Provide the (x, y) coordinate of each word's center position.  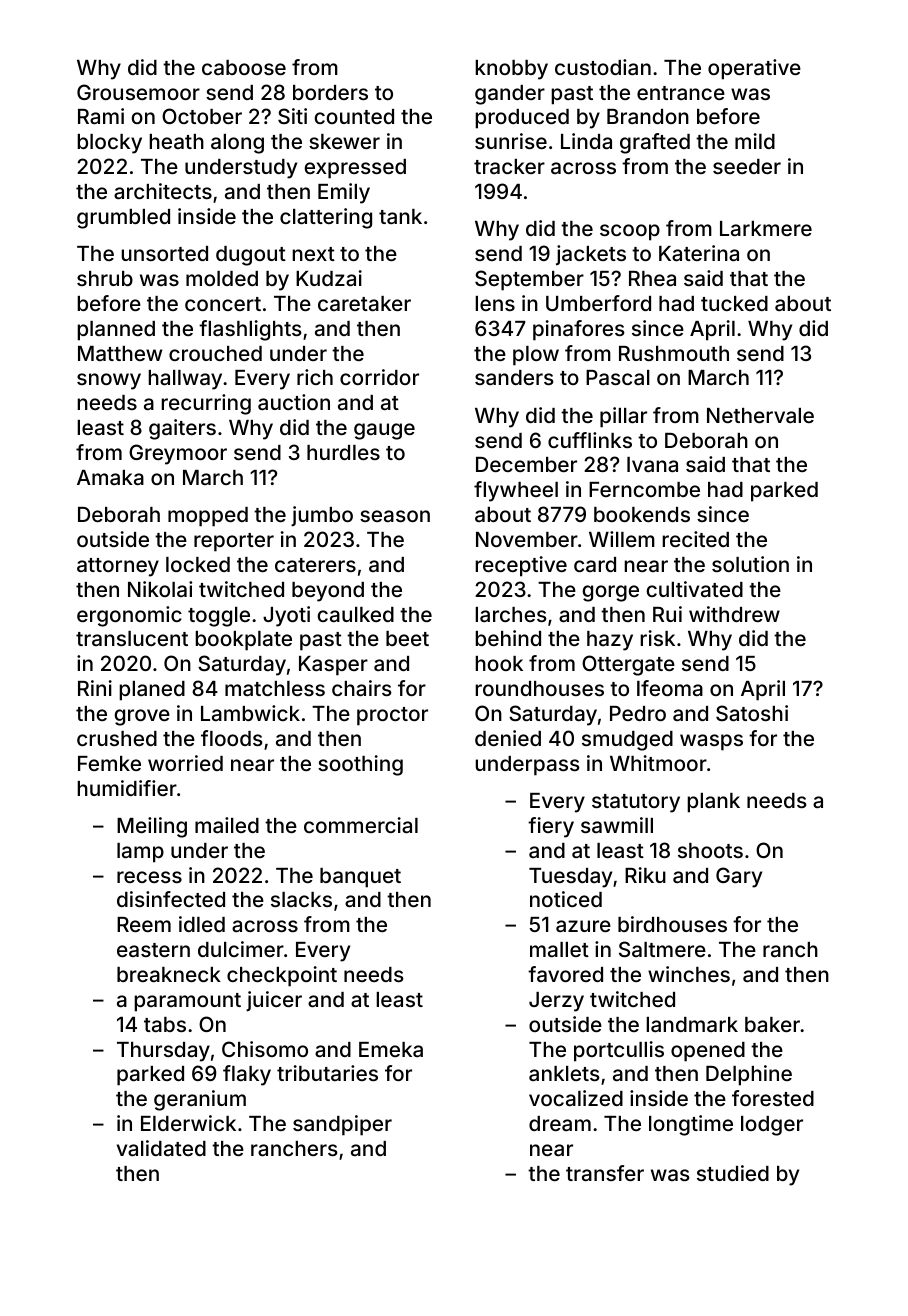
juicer (274, 1001)
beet (407, 638)
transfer (605, 1173)
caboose (244, 67)
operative (754, 69)
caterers (315, 565)
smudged (627, 741)
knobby (511, 70)
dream (560, 1123)
